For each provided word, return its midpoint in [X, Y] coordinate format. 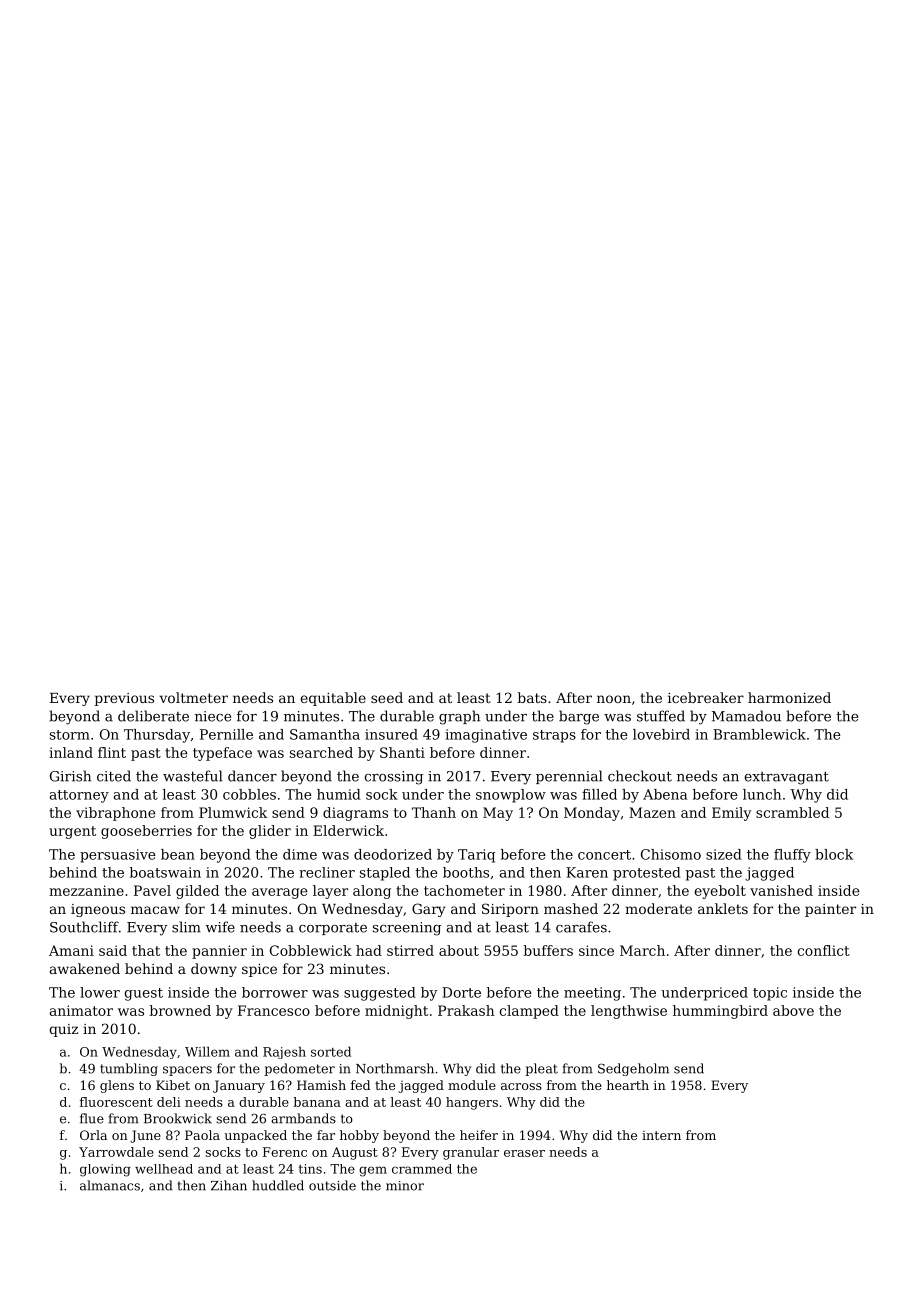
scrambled [792, 812]
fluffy [792, 856]
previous [124, 699]
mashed [571, 908]
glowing [105, 1170]
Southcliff [84, 927]
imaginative [486, 736]
